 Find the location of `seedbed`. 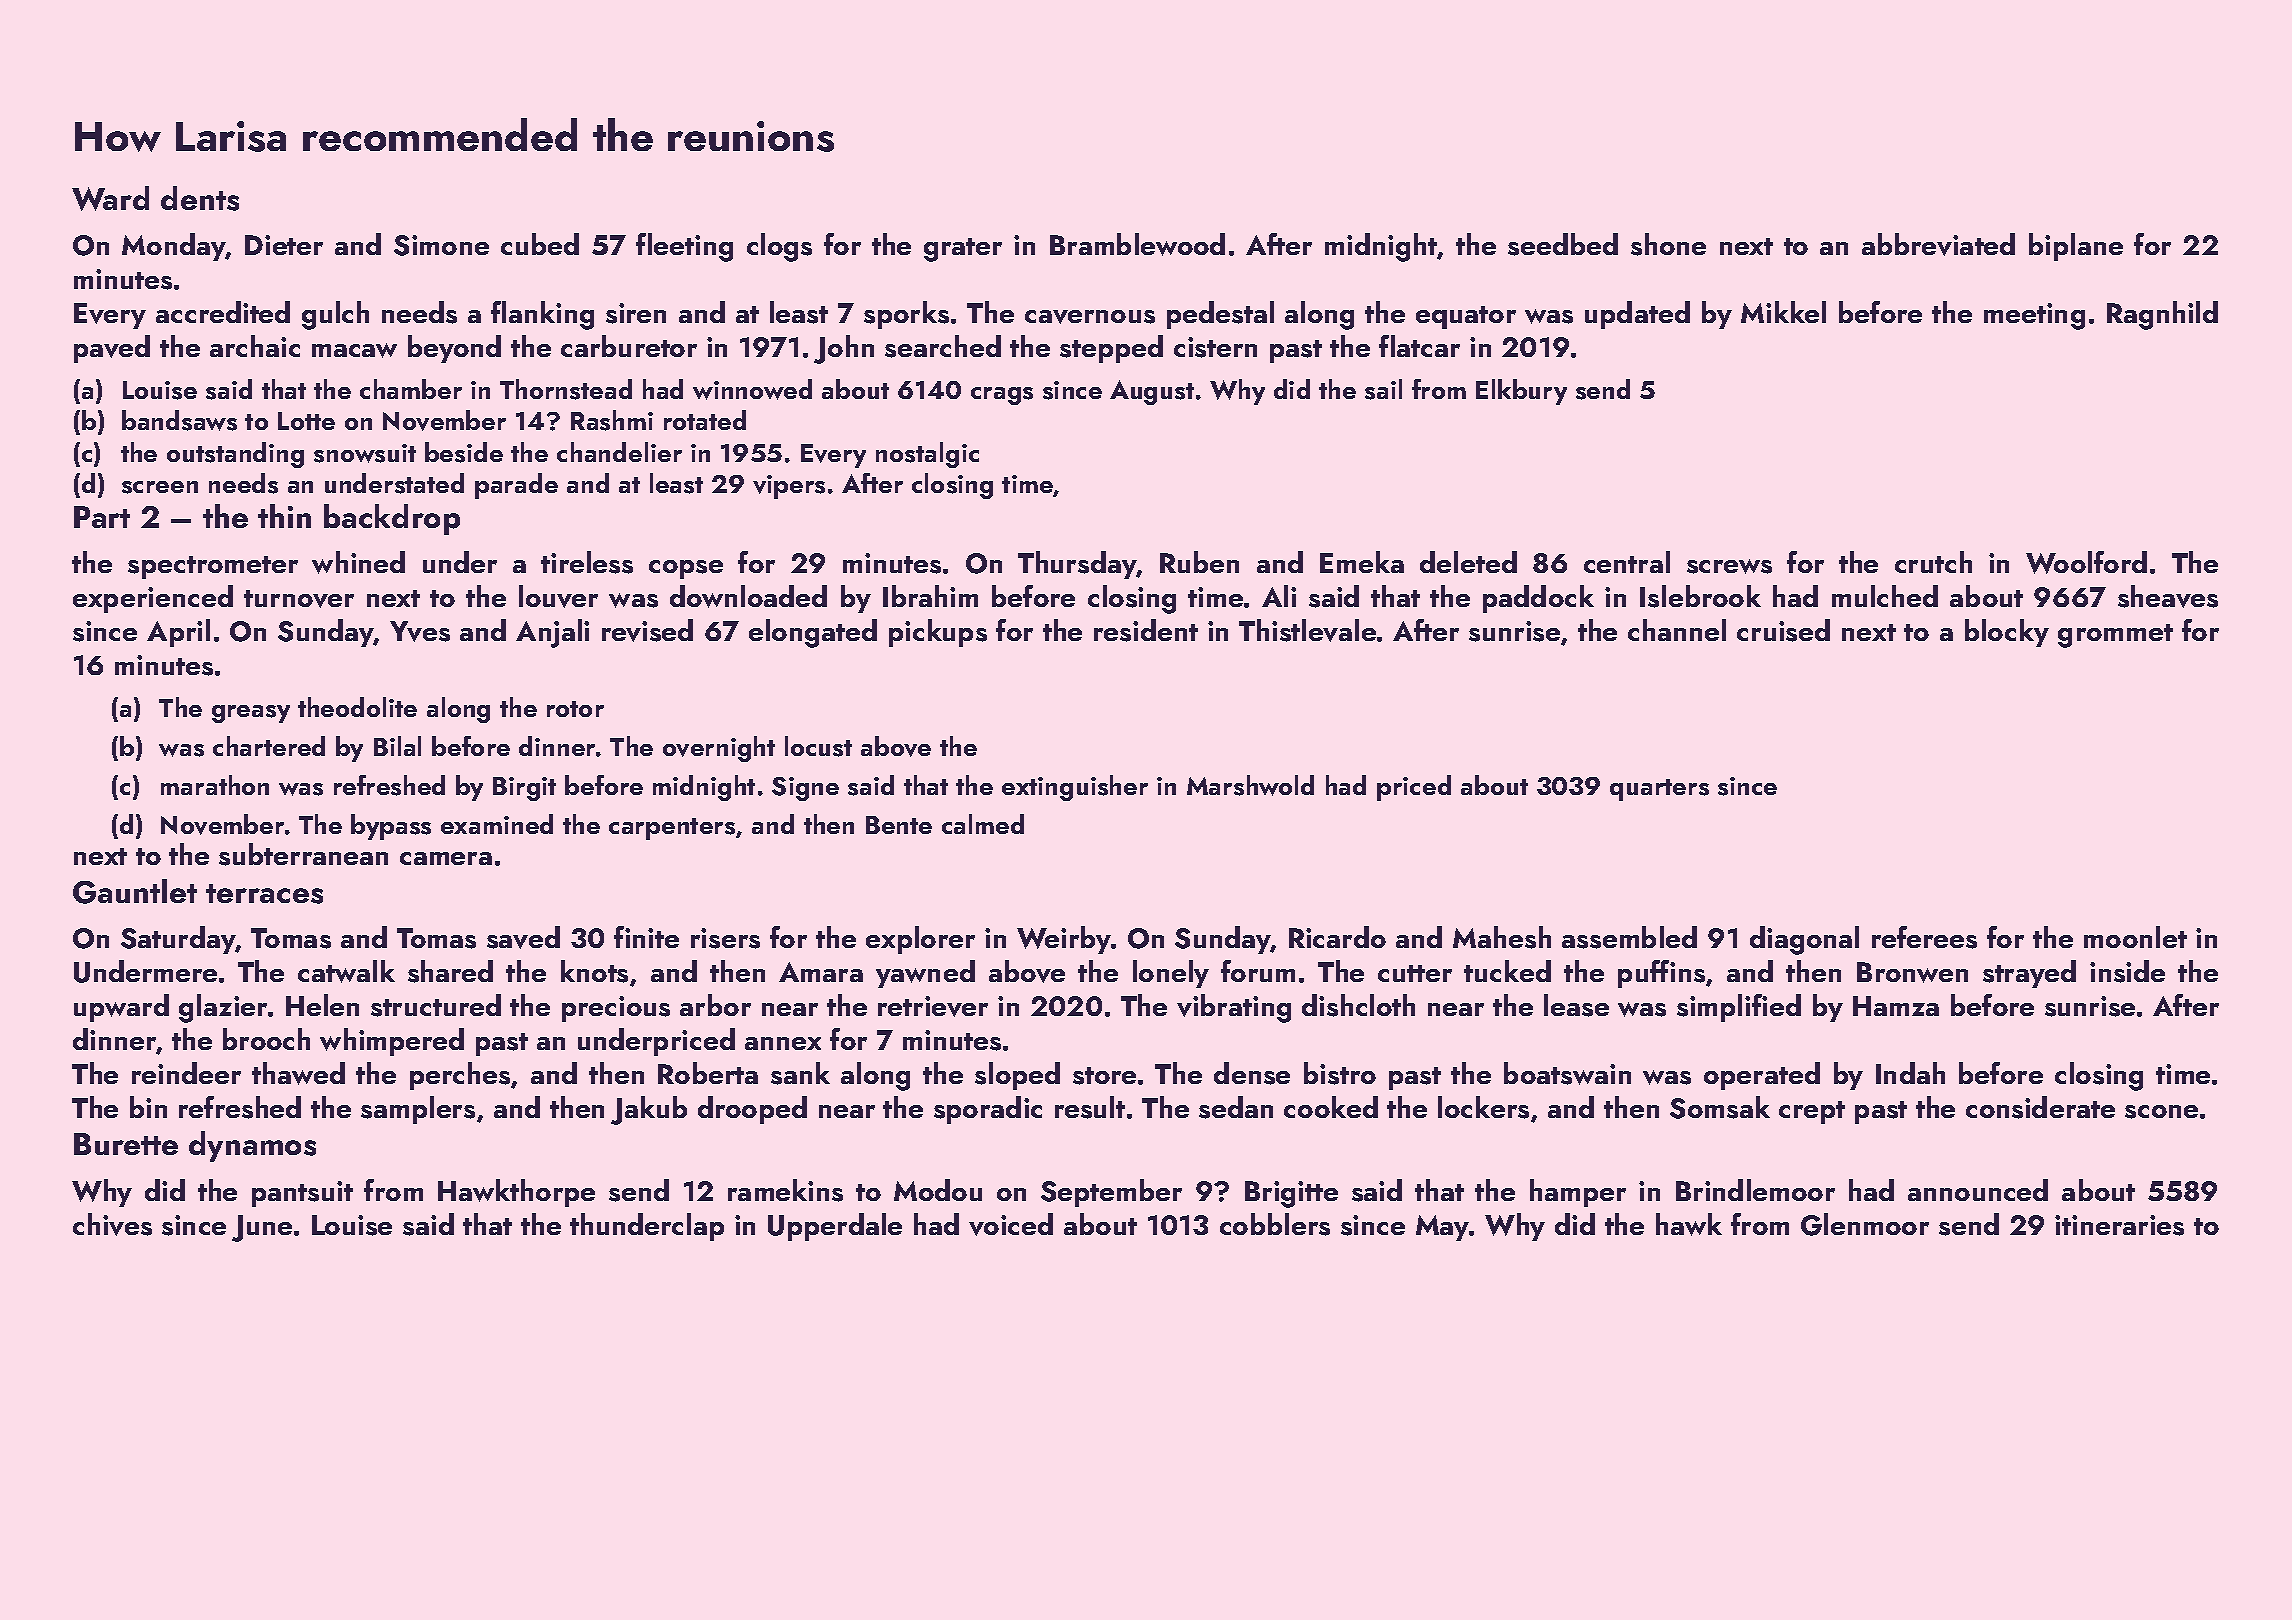

seedbed is located at coordinates (1563, 244).
